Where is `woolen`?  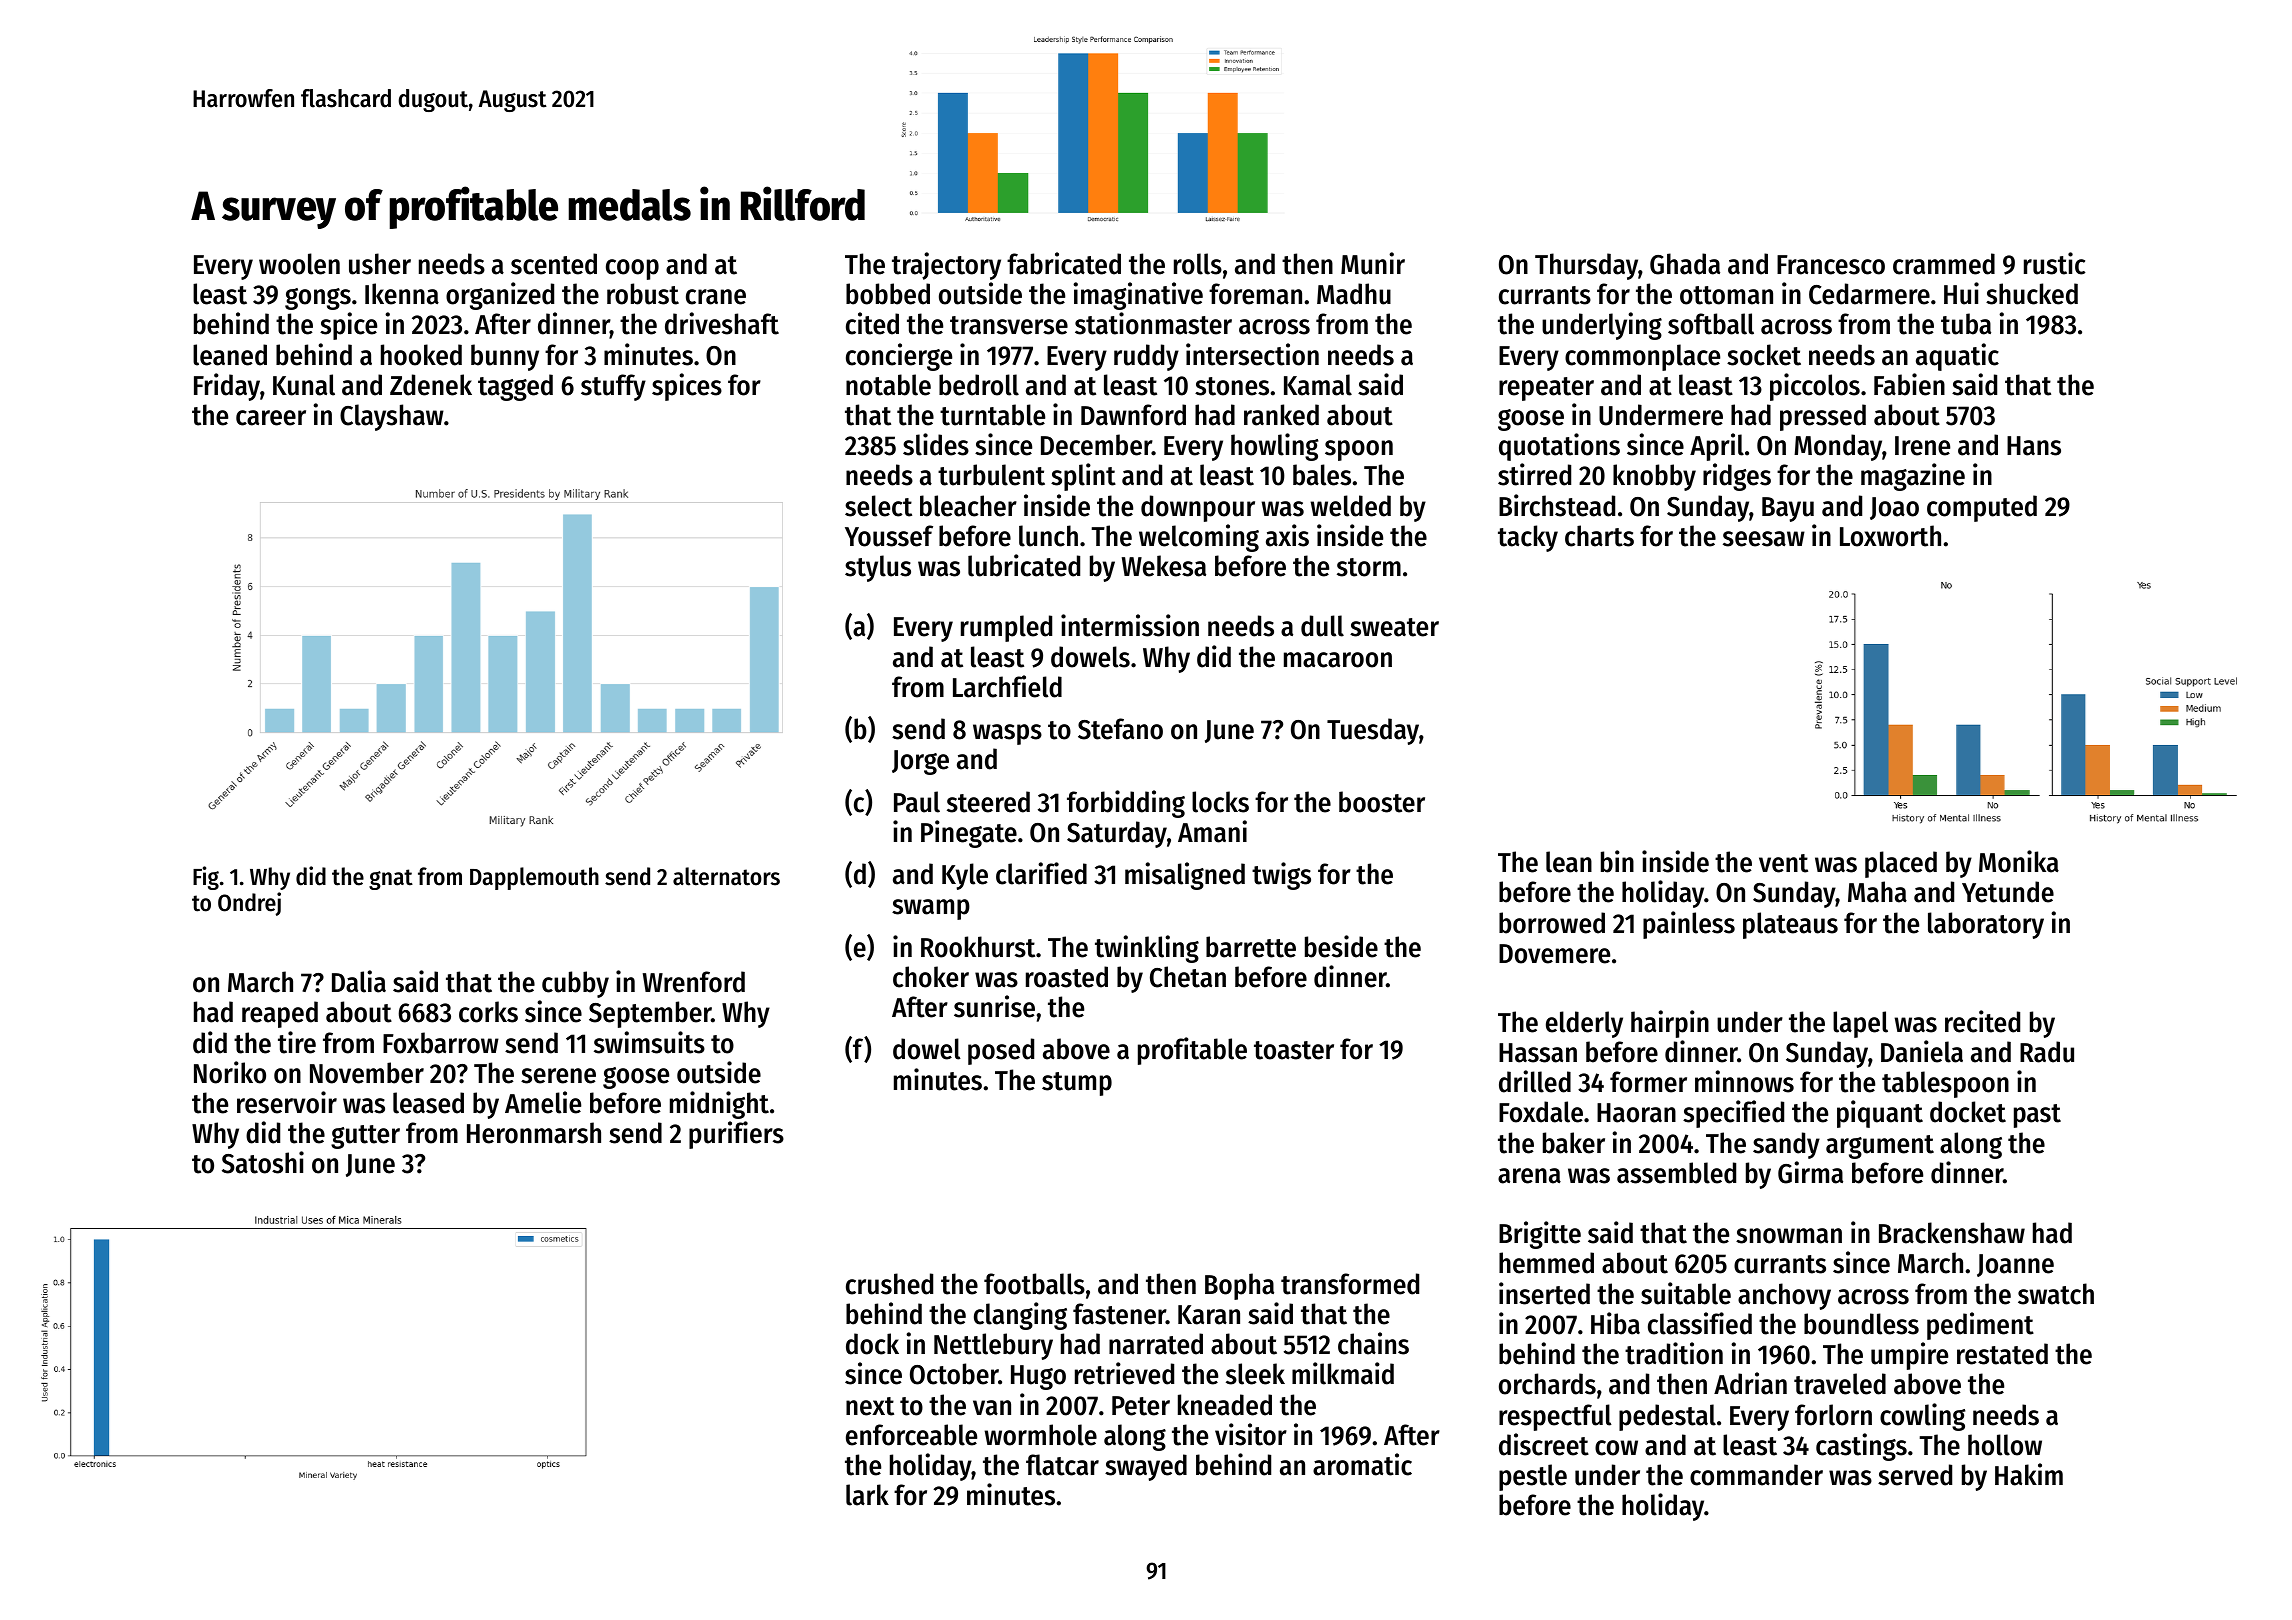 woolen is located at coordinates (299, 264).
